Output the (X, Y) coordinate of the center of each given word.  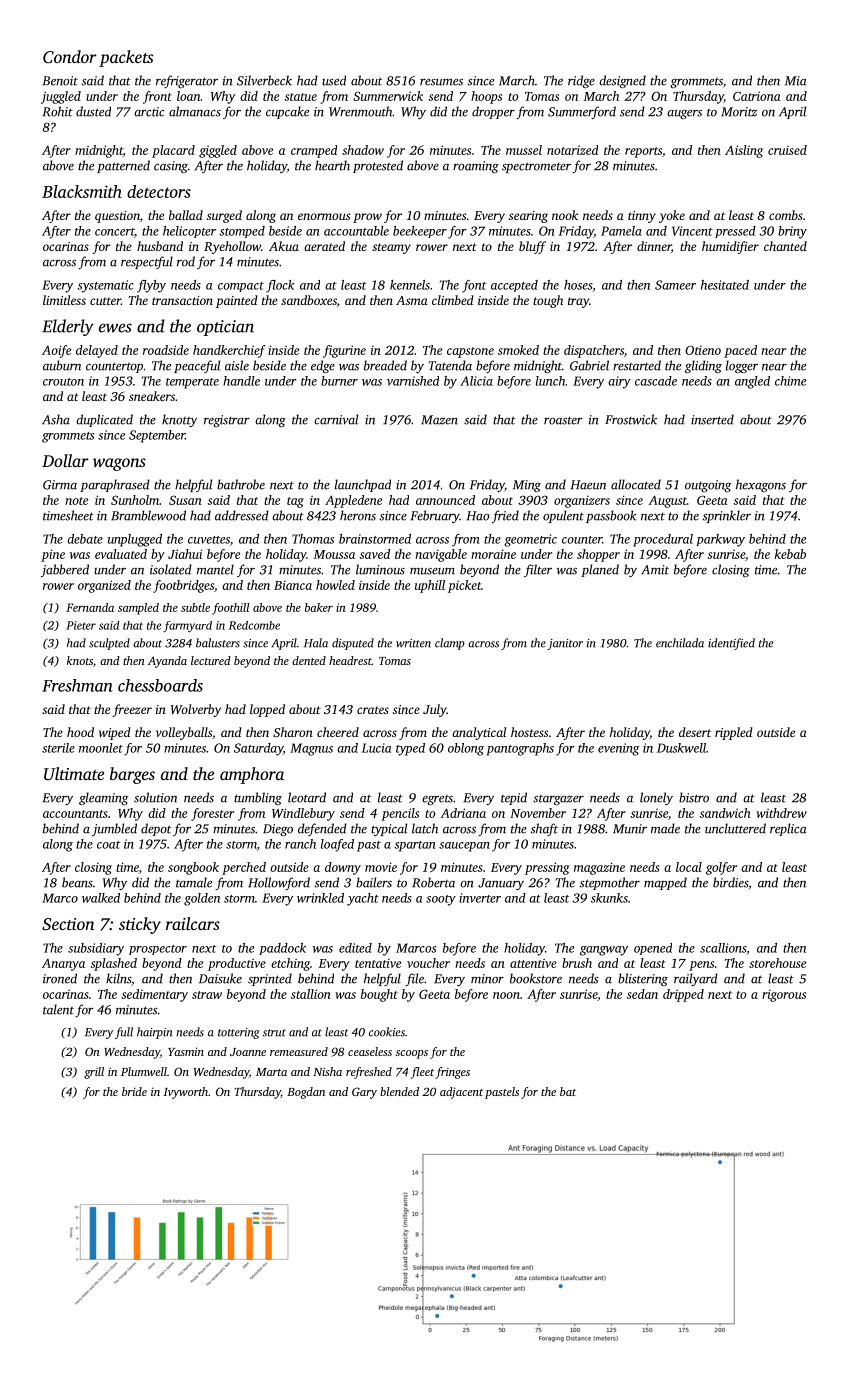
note (76, 501)
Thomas (313, 539)
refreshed (369, 1073)
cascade (656, 381)
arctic (149, 112)
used (334, 80)
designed (622, 81)
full (124, 1033)
